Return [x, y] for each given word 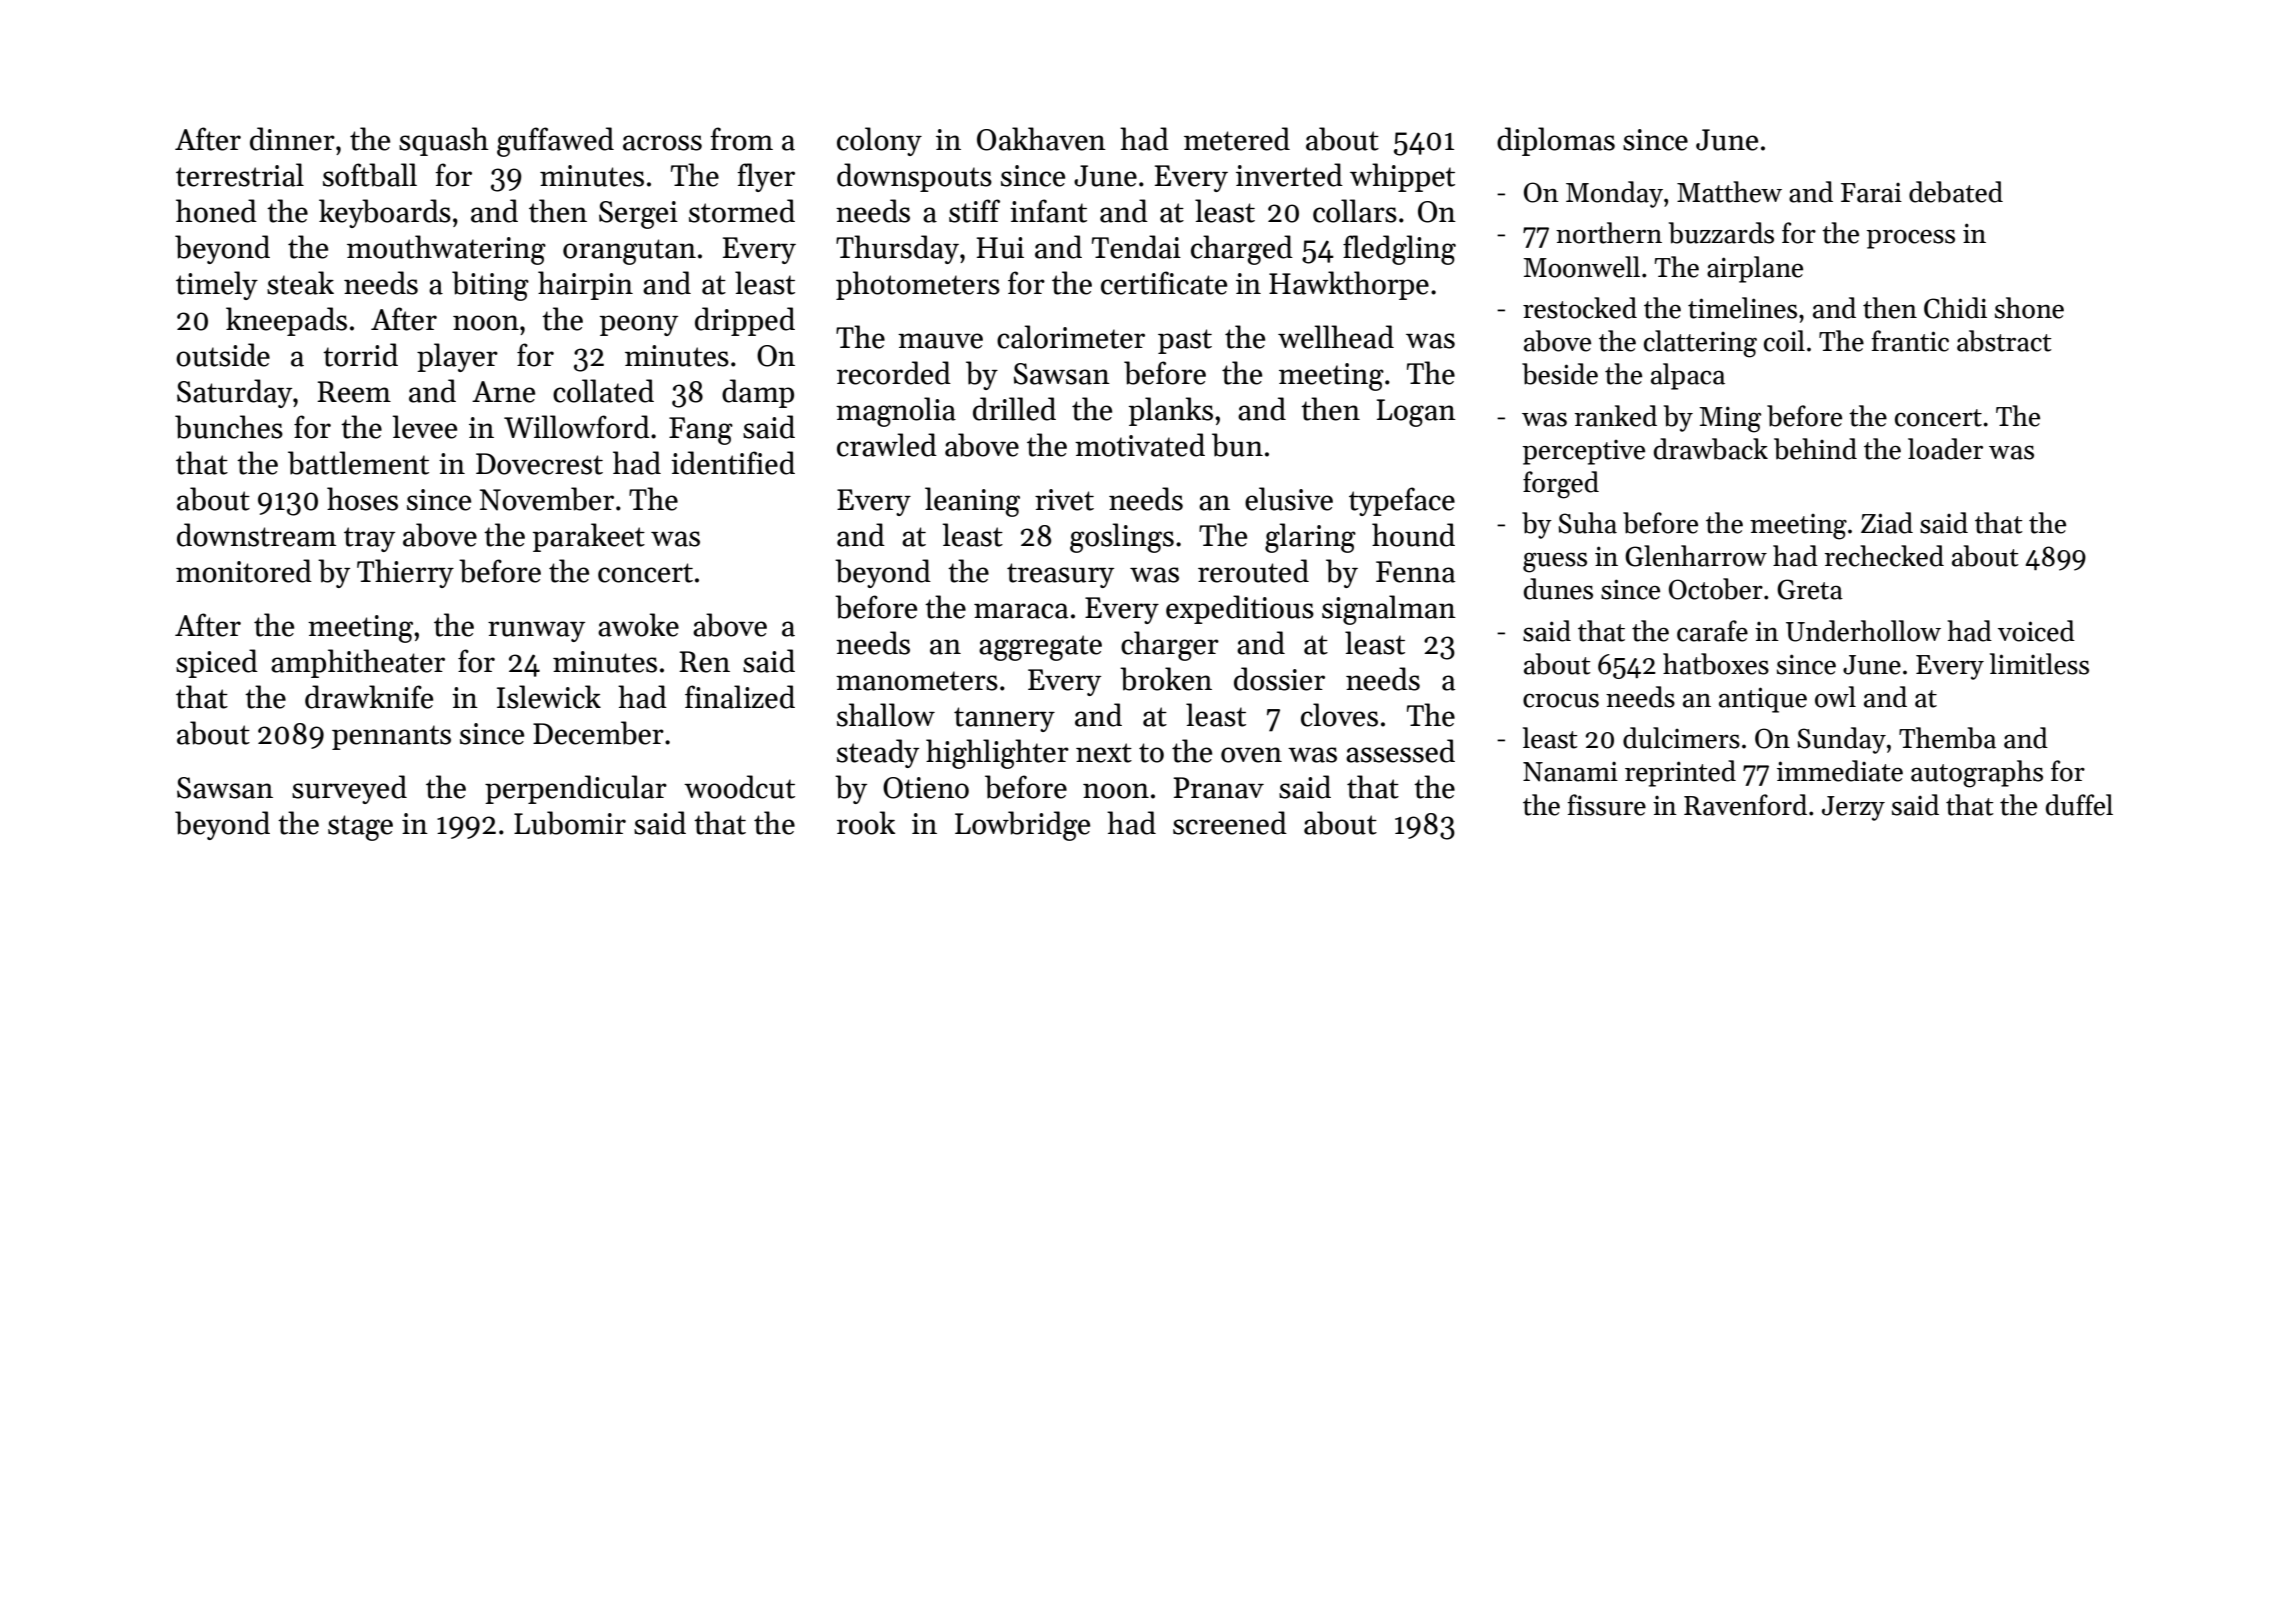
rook [866, 823]
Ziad [1887, 523]
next [1104, 753]
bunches [229, 427]
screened [1230, 823]
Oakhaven [1041, 139]
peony [639, 325]
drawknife [369, 697]
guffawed [555, 142]
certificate [1164, 283]
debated [1956, 192]
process [1911, 239]
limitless [2039, 664]
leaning [972, 502]
